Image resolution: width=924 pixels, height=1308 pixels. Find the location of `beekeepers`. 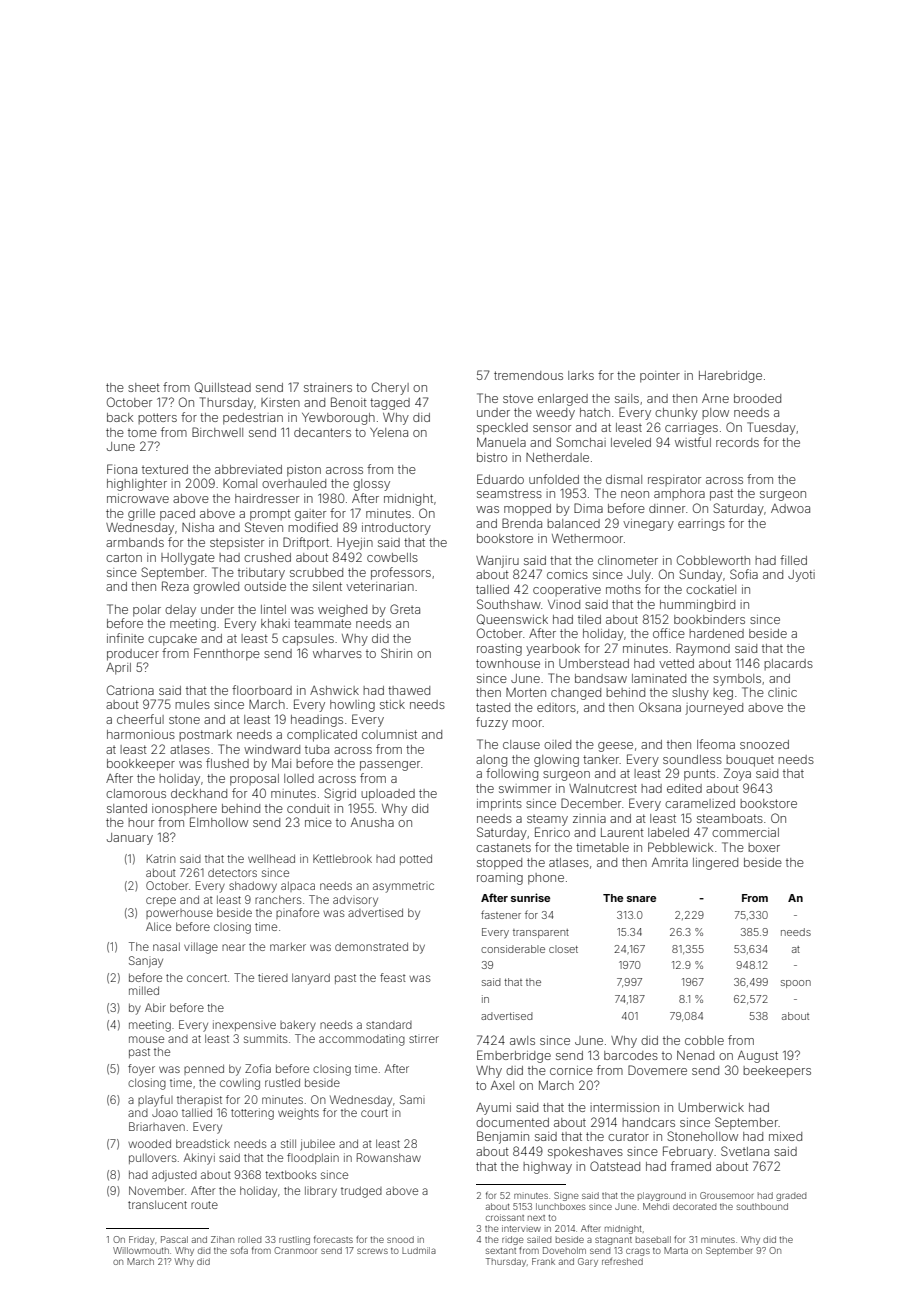

beekeepers is located at coordinates (777, 1072).
